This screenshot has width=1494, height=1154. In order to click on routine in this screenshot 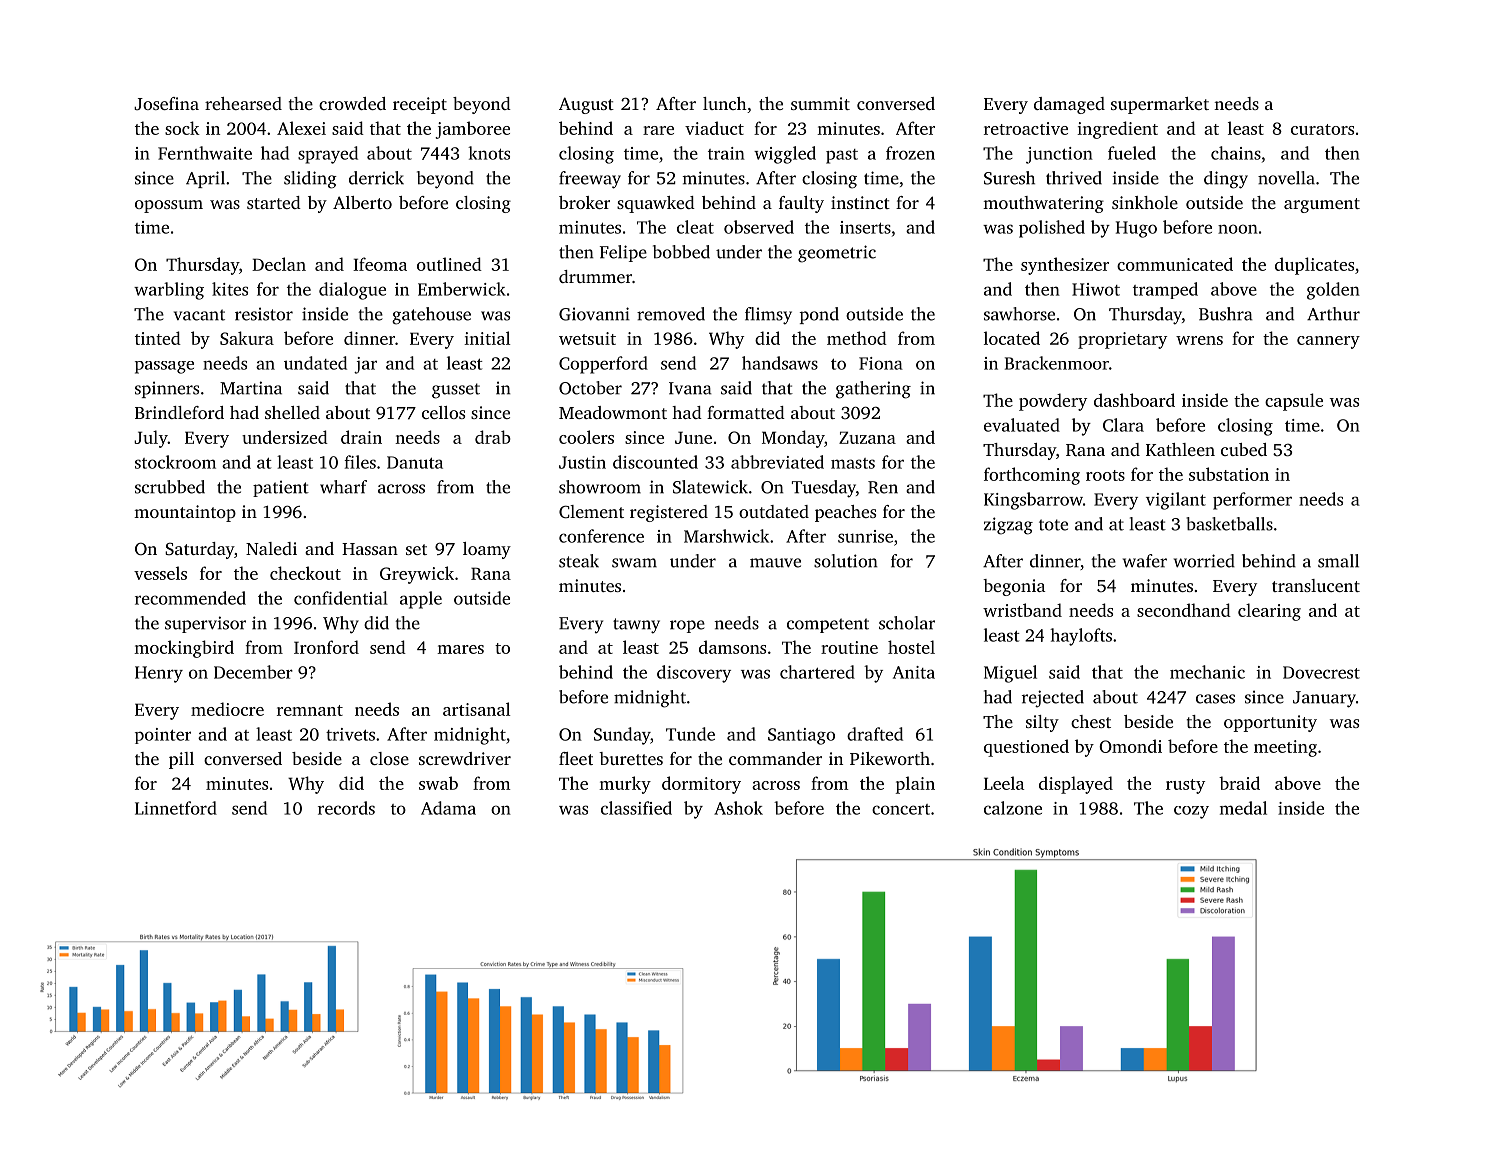, I will do `click(849, 647)`.
